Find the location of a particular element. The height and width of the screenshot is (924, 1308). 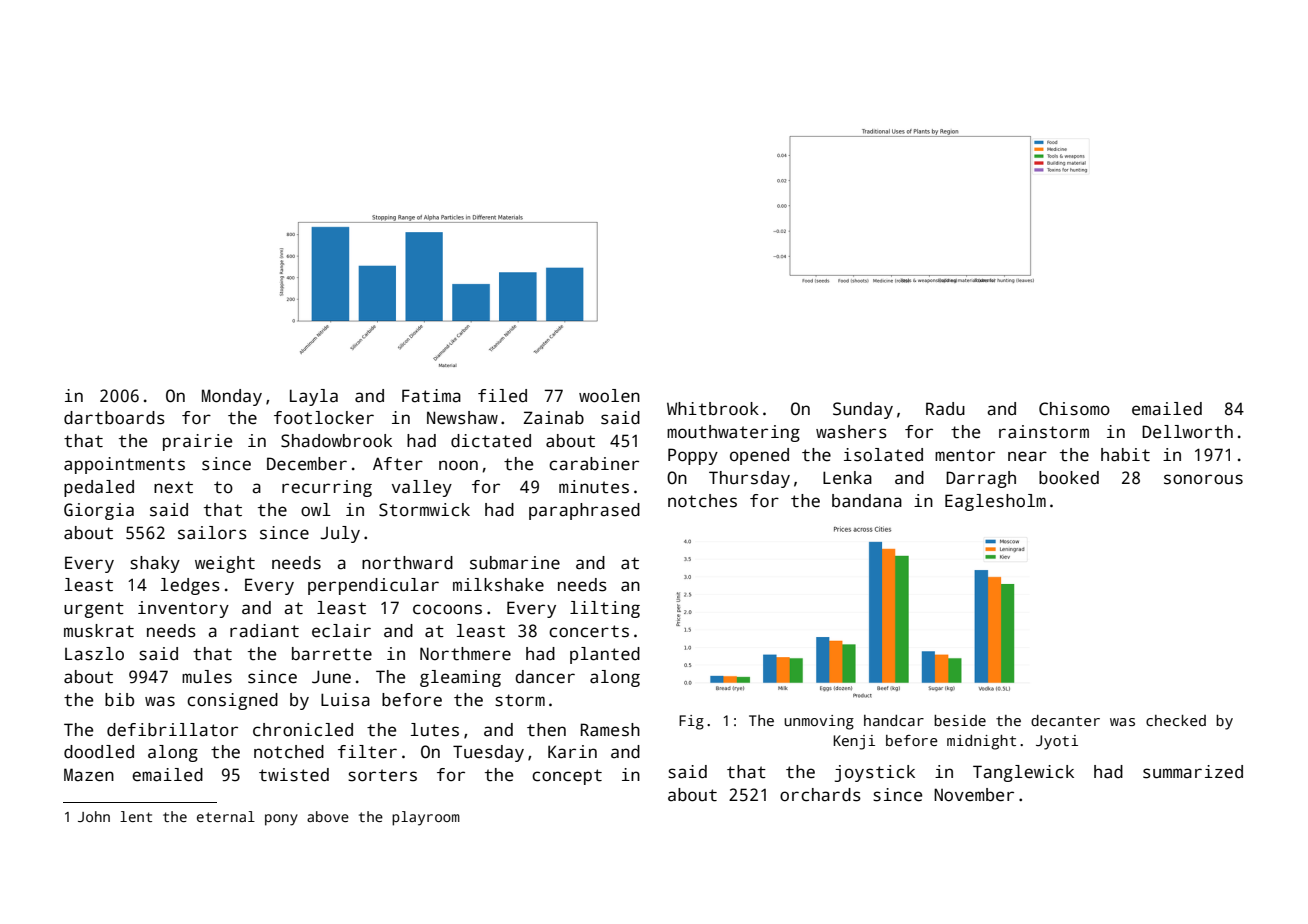

eclair is located at coordinates (341, 631).
